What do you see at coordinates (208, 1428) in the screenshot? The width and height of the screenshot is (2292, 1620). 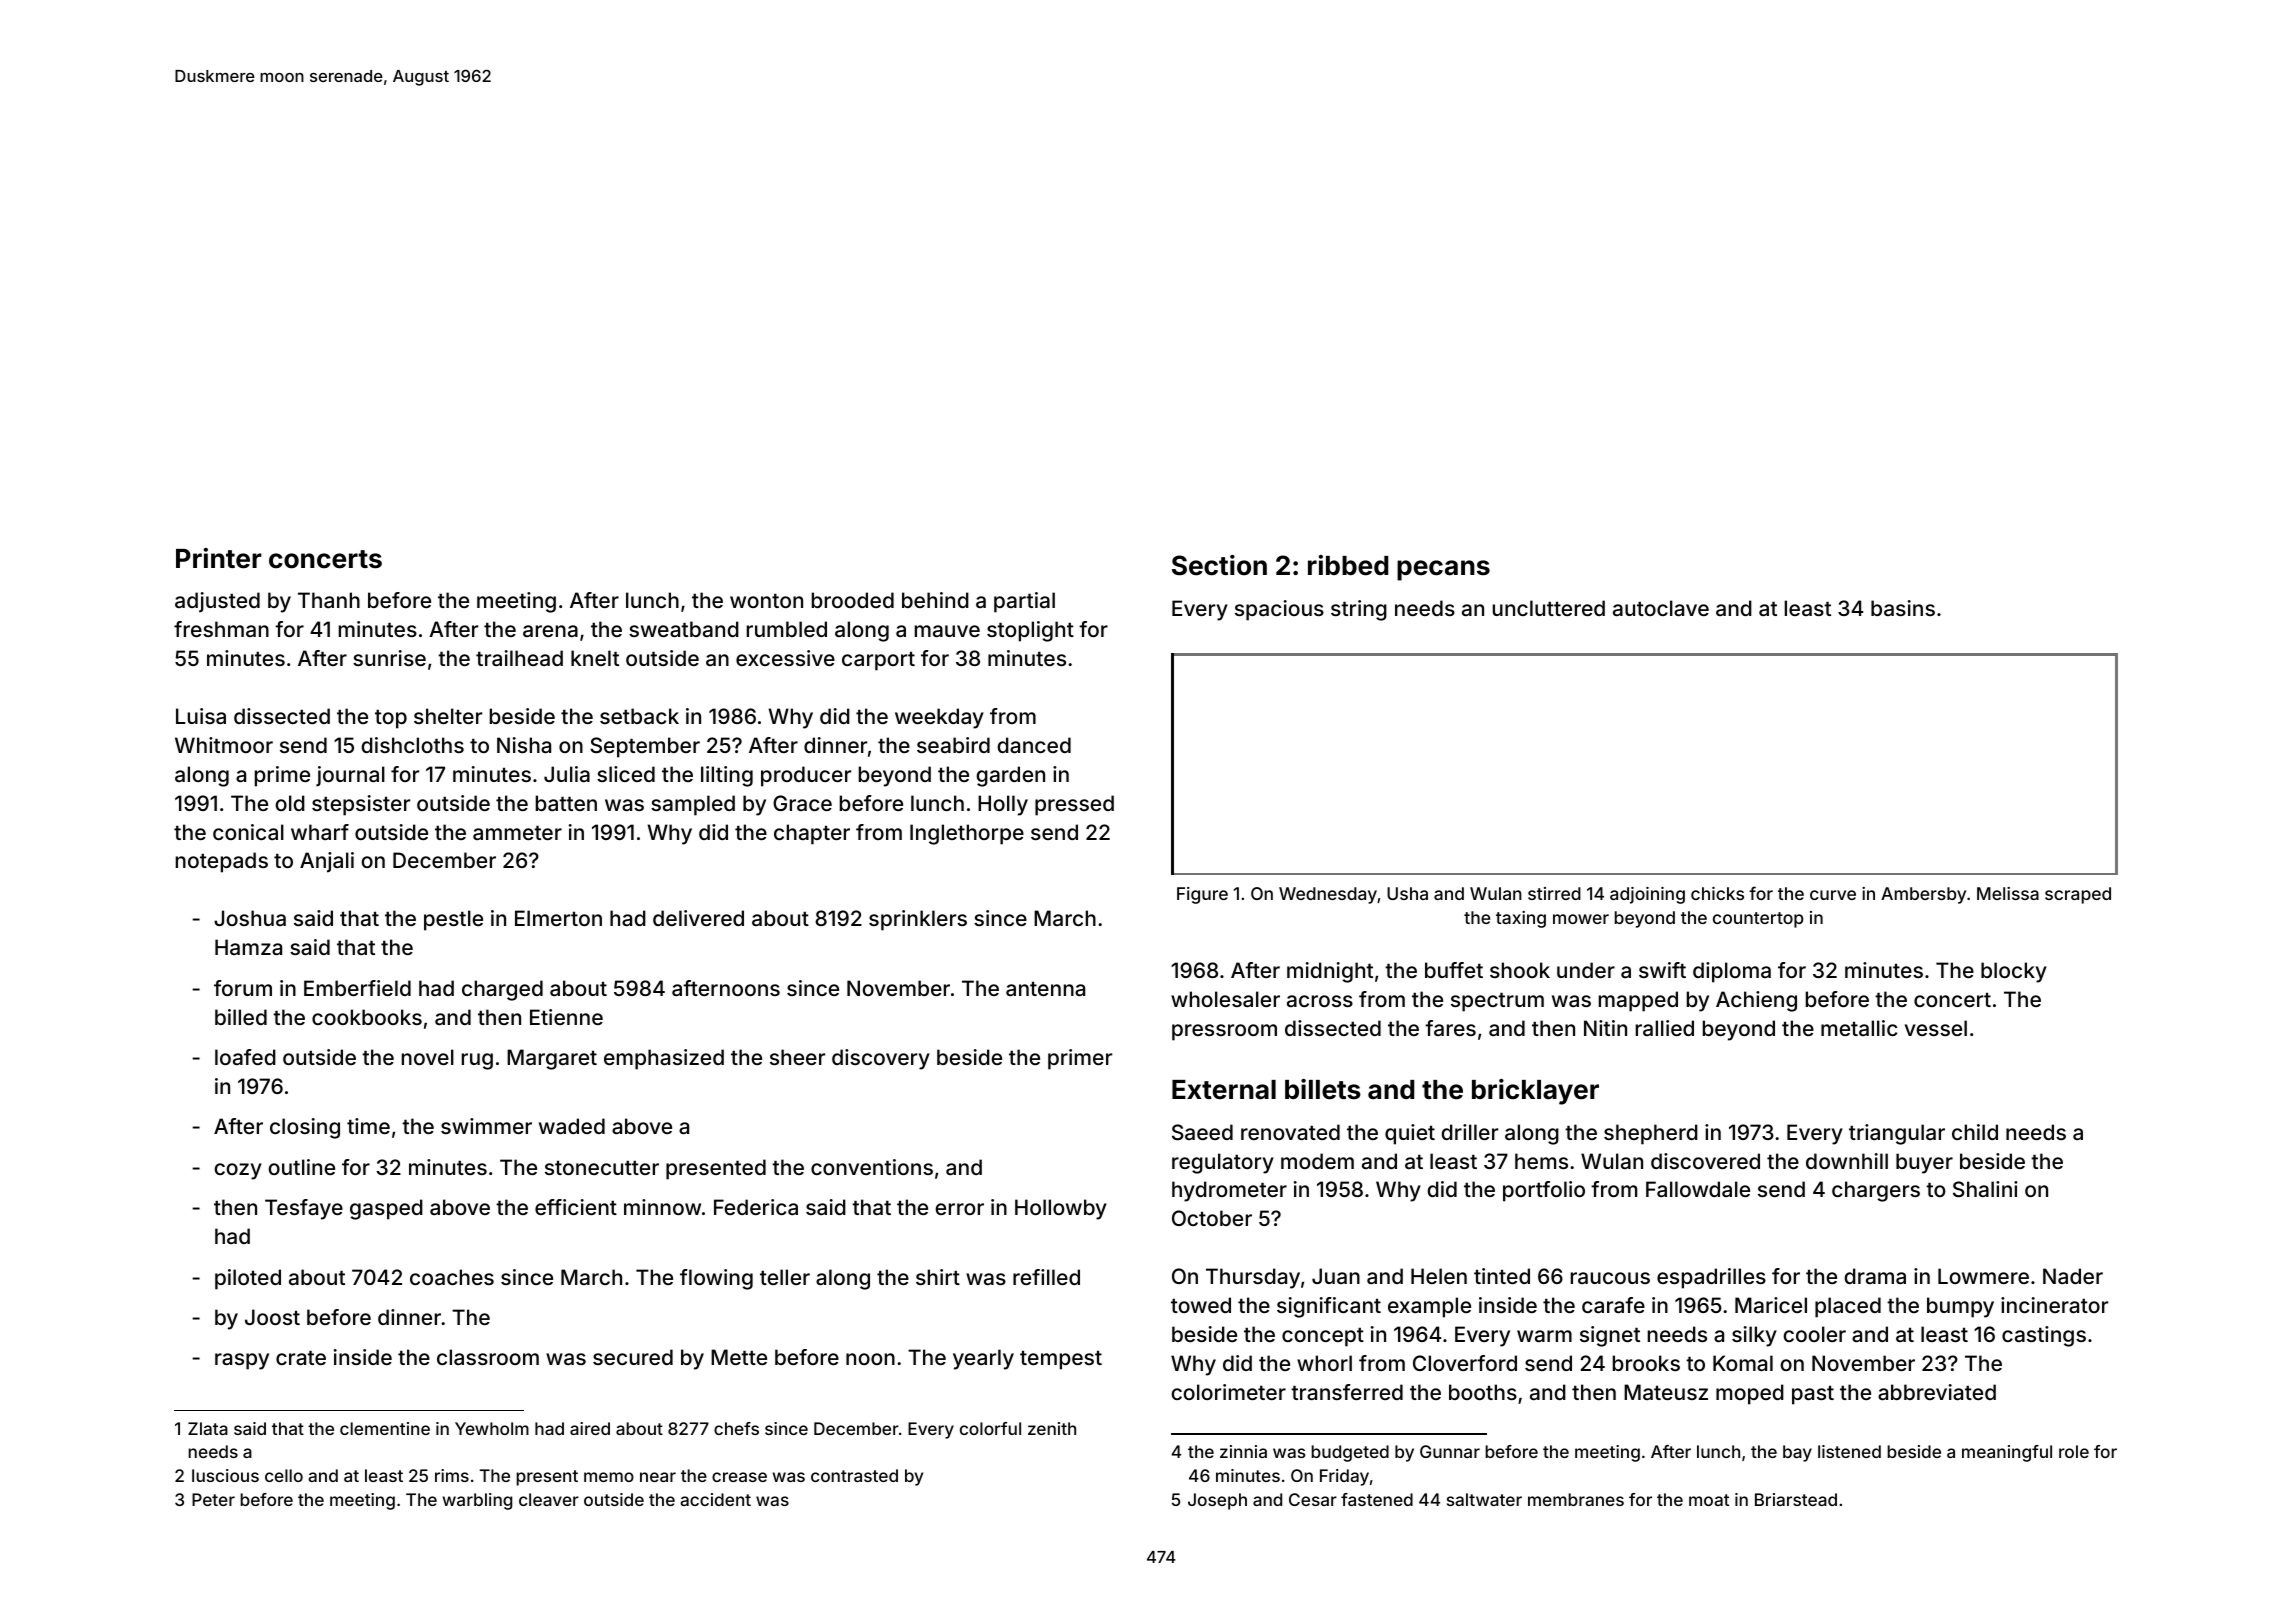 I see `Zlata` at bounding box center [208, 1428].
